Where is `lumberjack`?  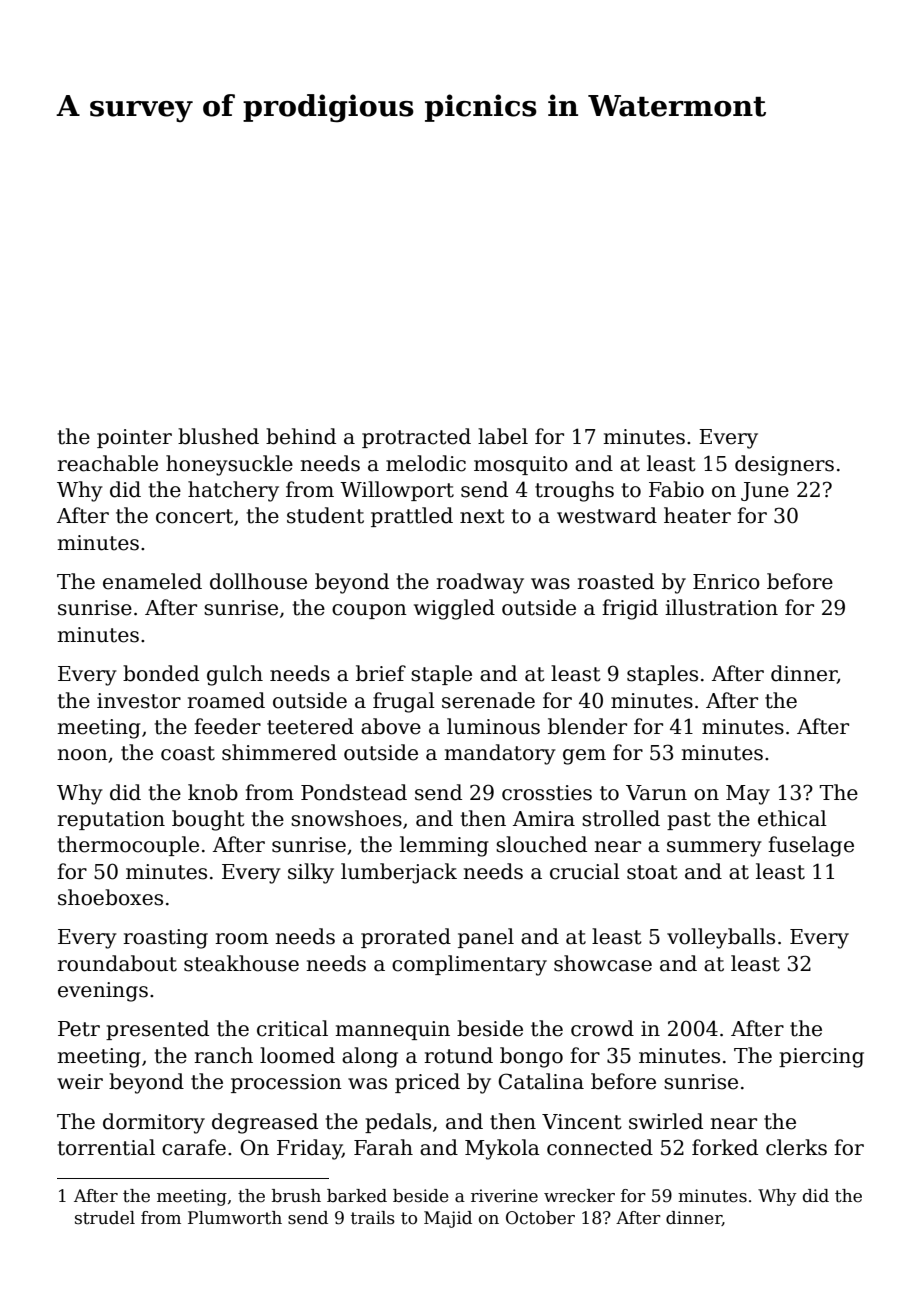
lumberjack is located at coordinates (399, 873).
